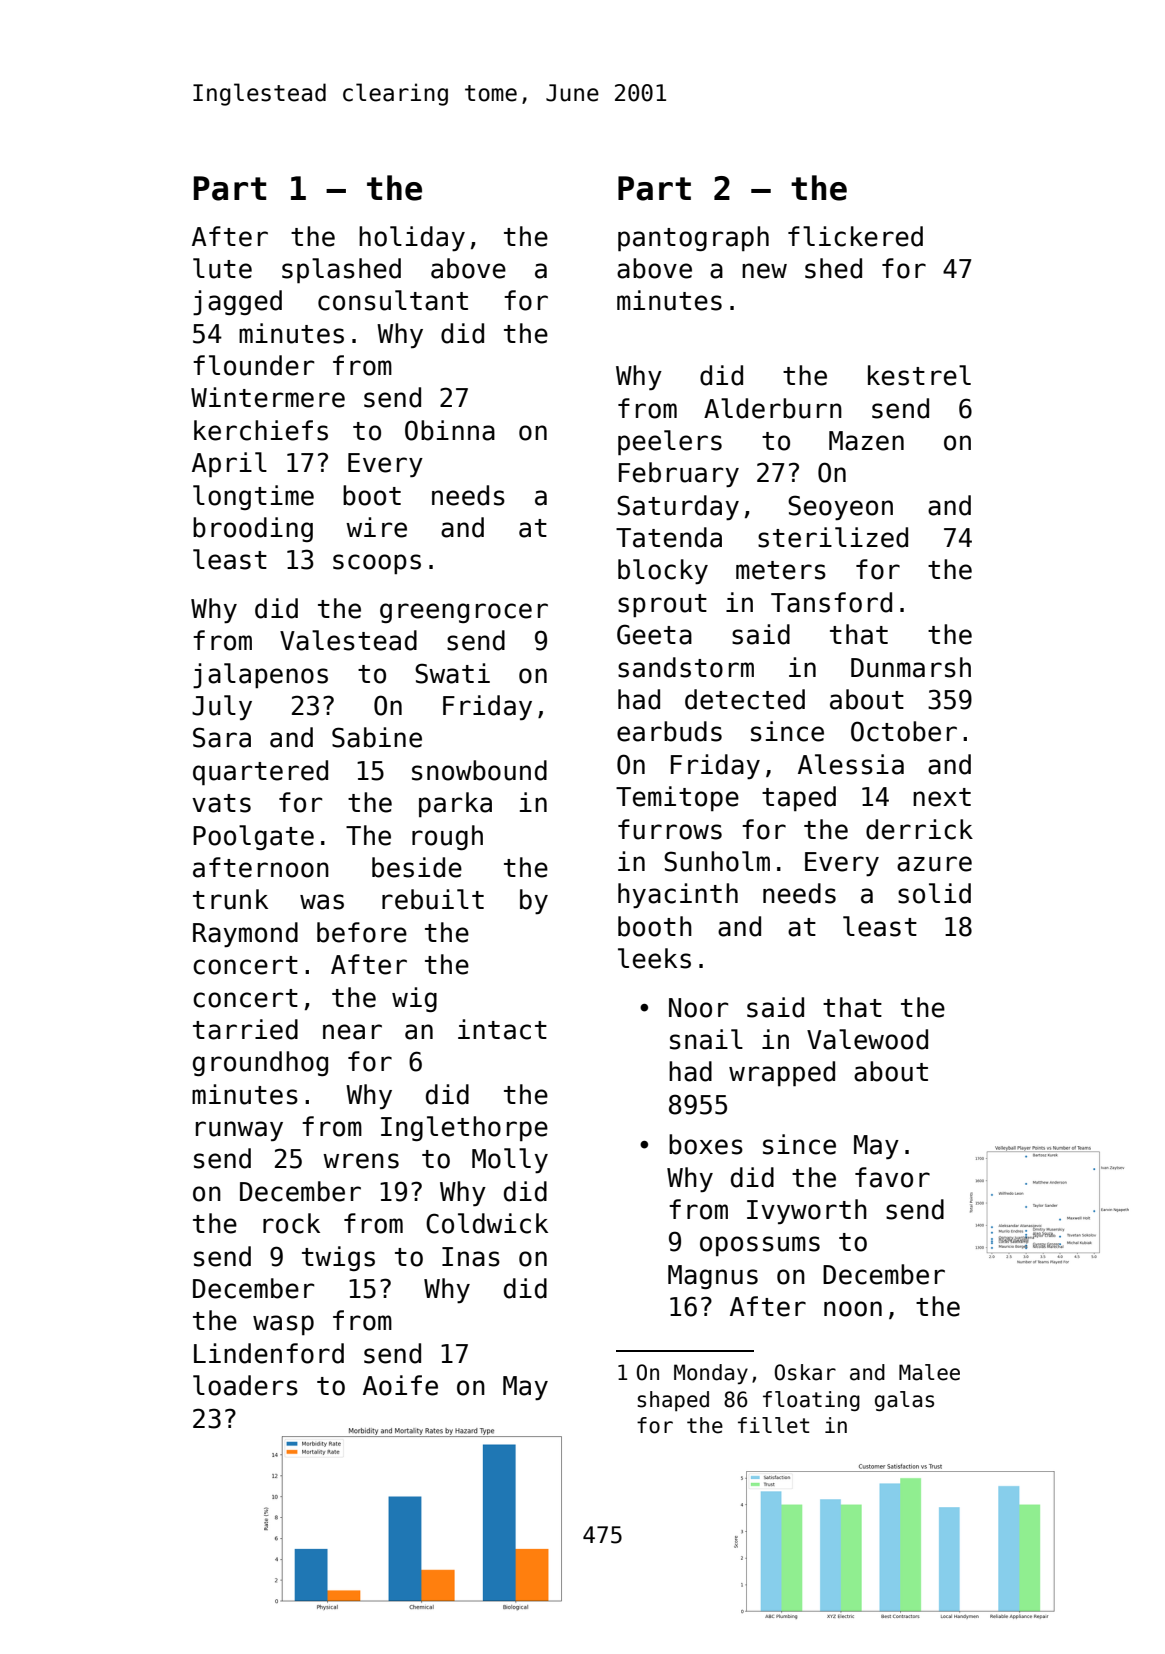 The height and width of the image is (1654, 1165). I want to click on jagged, so click(237, 303).
